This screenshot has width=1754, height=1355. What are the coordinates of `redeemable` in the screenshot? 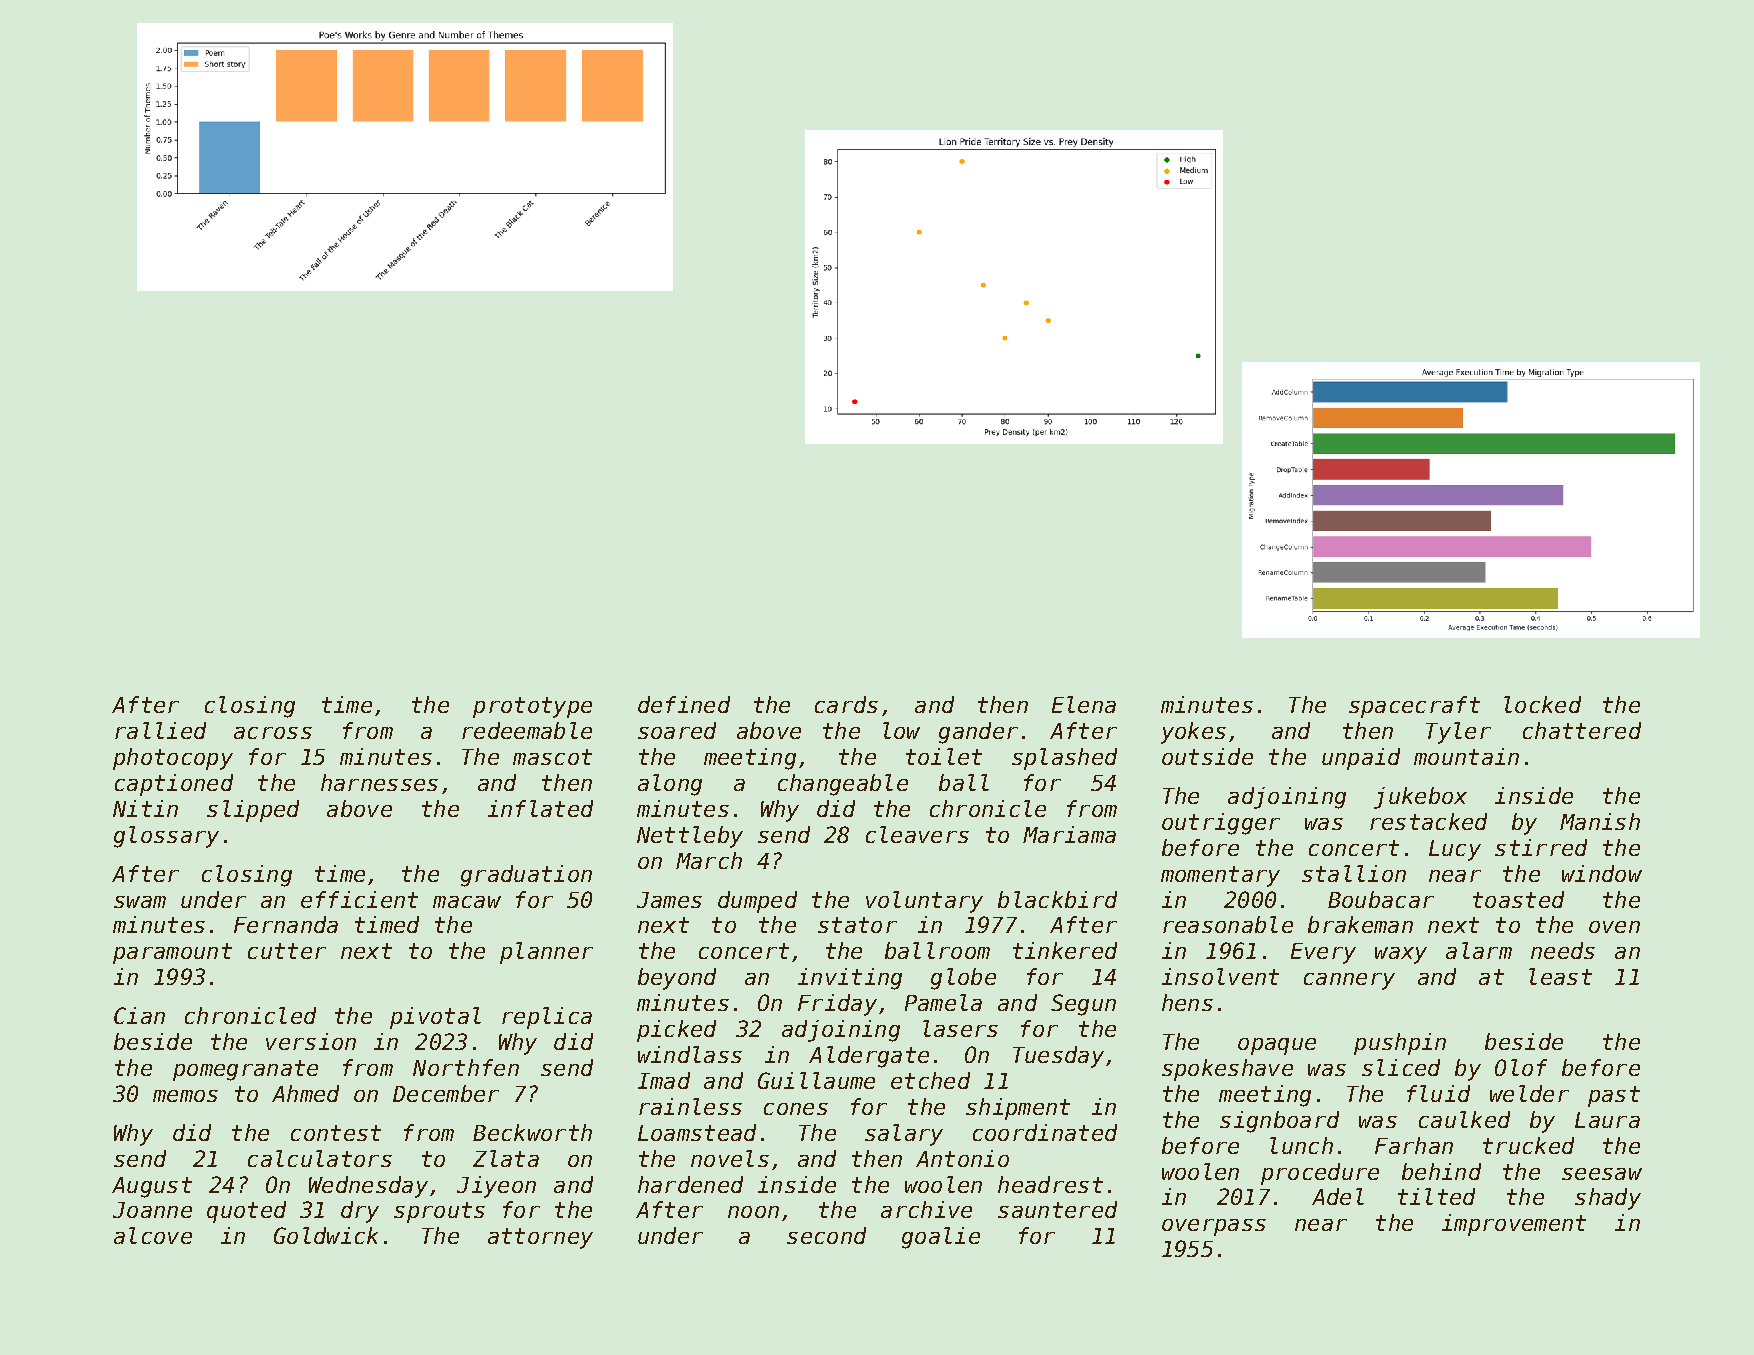 It's located at (527, 730).
